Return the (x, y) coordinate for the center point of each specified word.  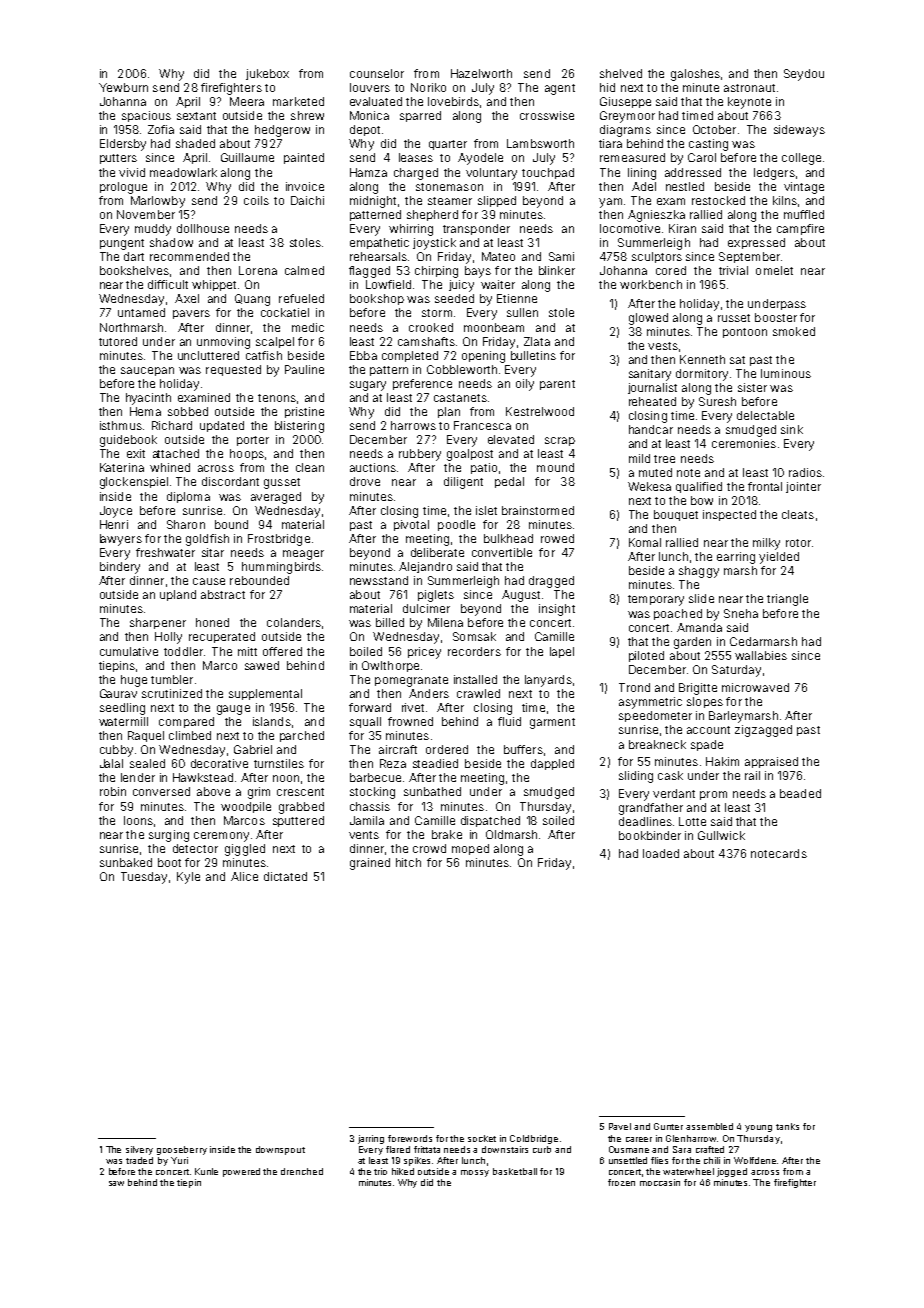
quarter (448, 145)
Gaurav (118, 693)
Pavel (620, 1126)
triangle (787, 600)
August (521, 596)
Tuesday (144, 878)
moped (470, 849)
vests (663, 346)
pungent (122, 244)
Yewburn (123, 87)
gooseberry (182, 1150)
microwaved (755, 687)
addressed (693, 172)
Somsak (474, 636)
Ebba (363, 355)
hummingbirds (281, 568)
